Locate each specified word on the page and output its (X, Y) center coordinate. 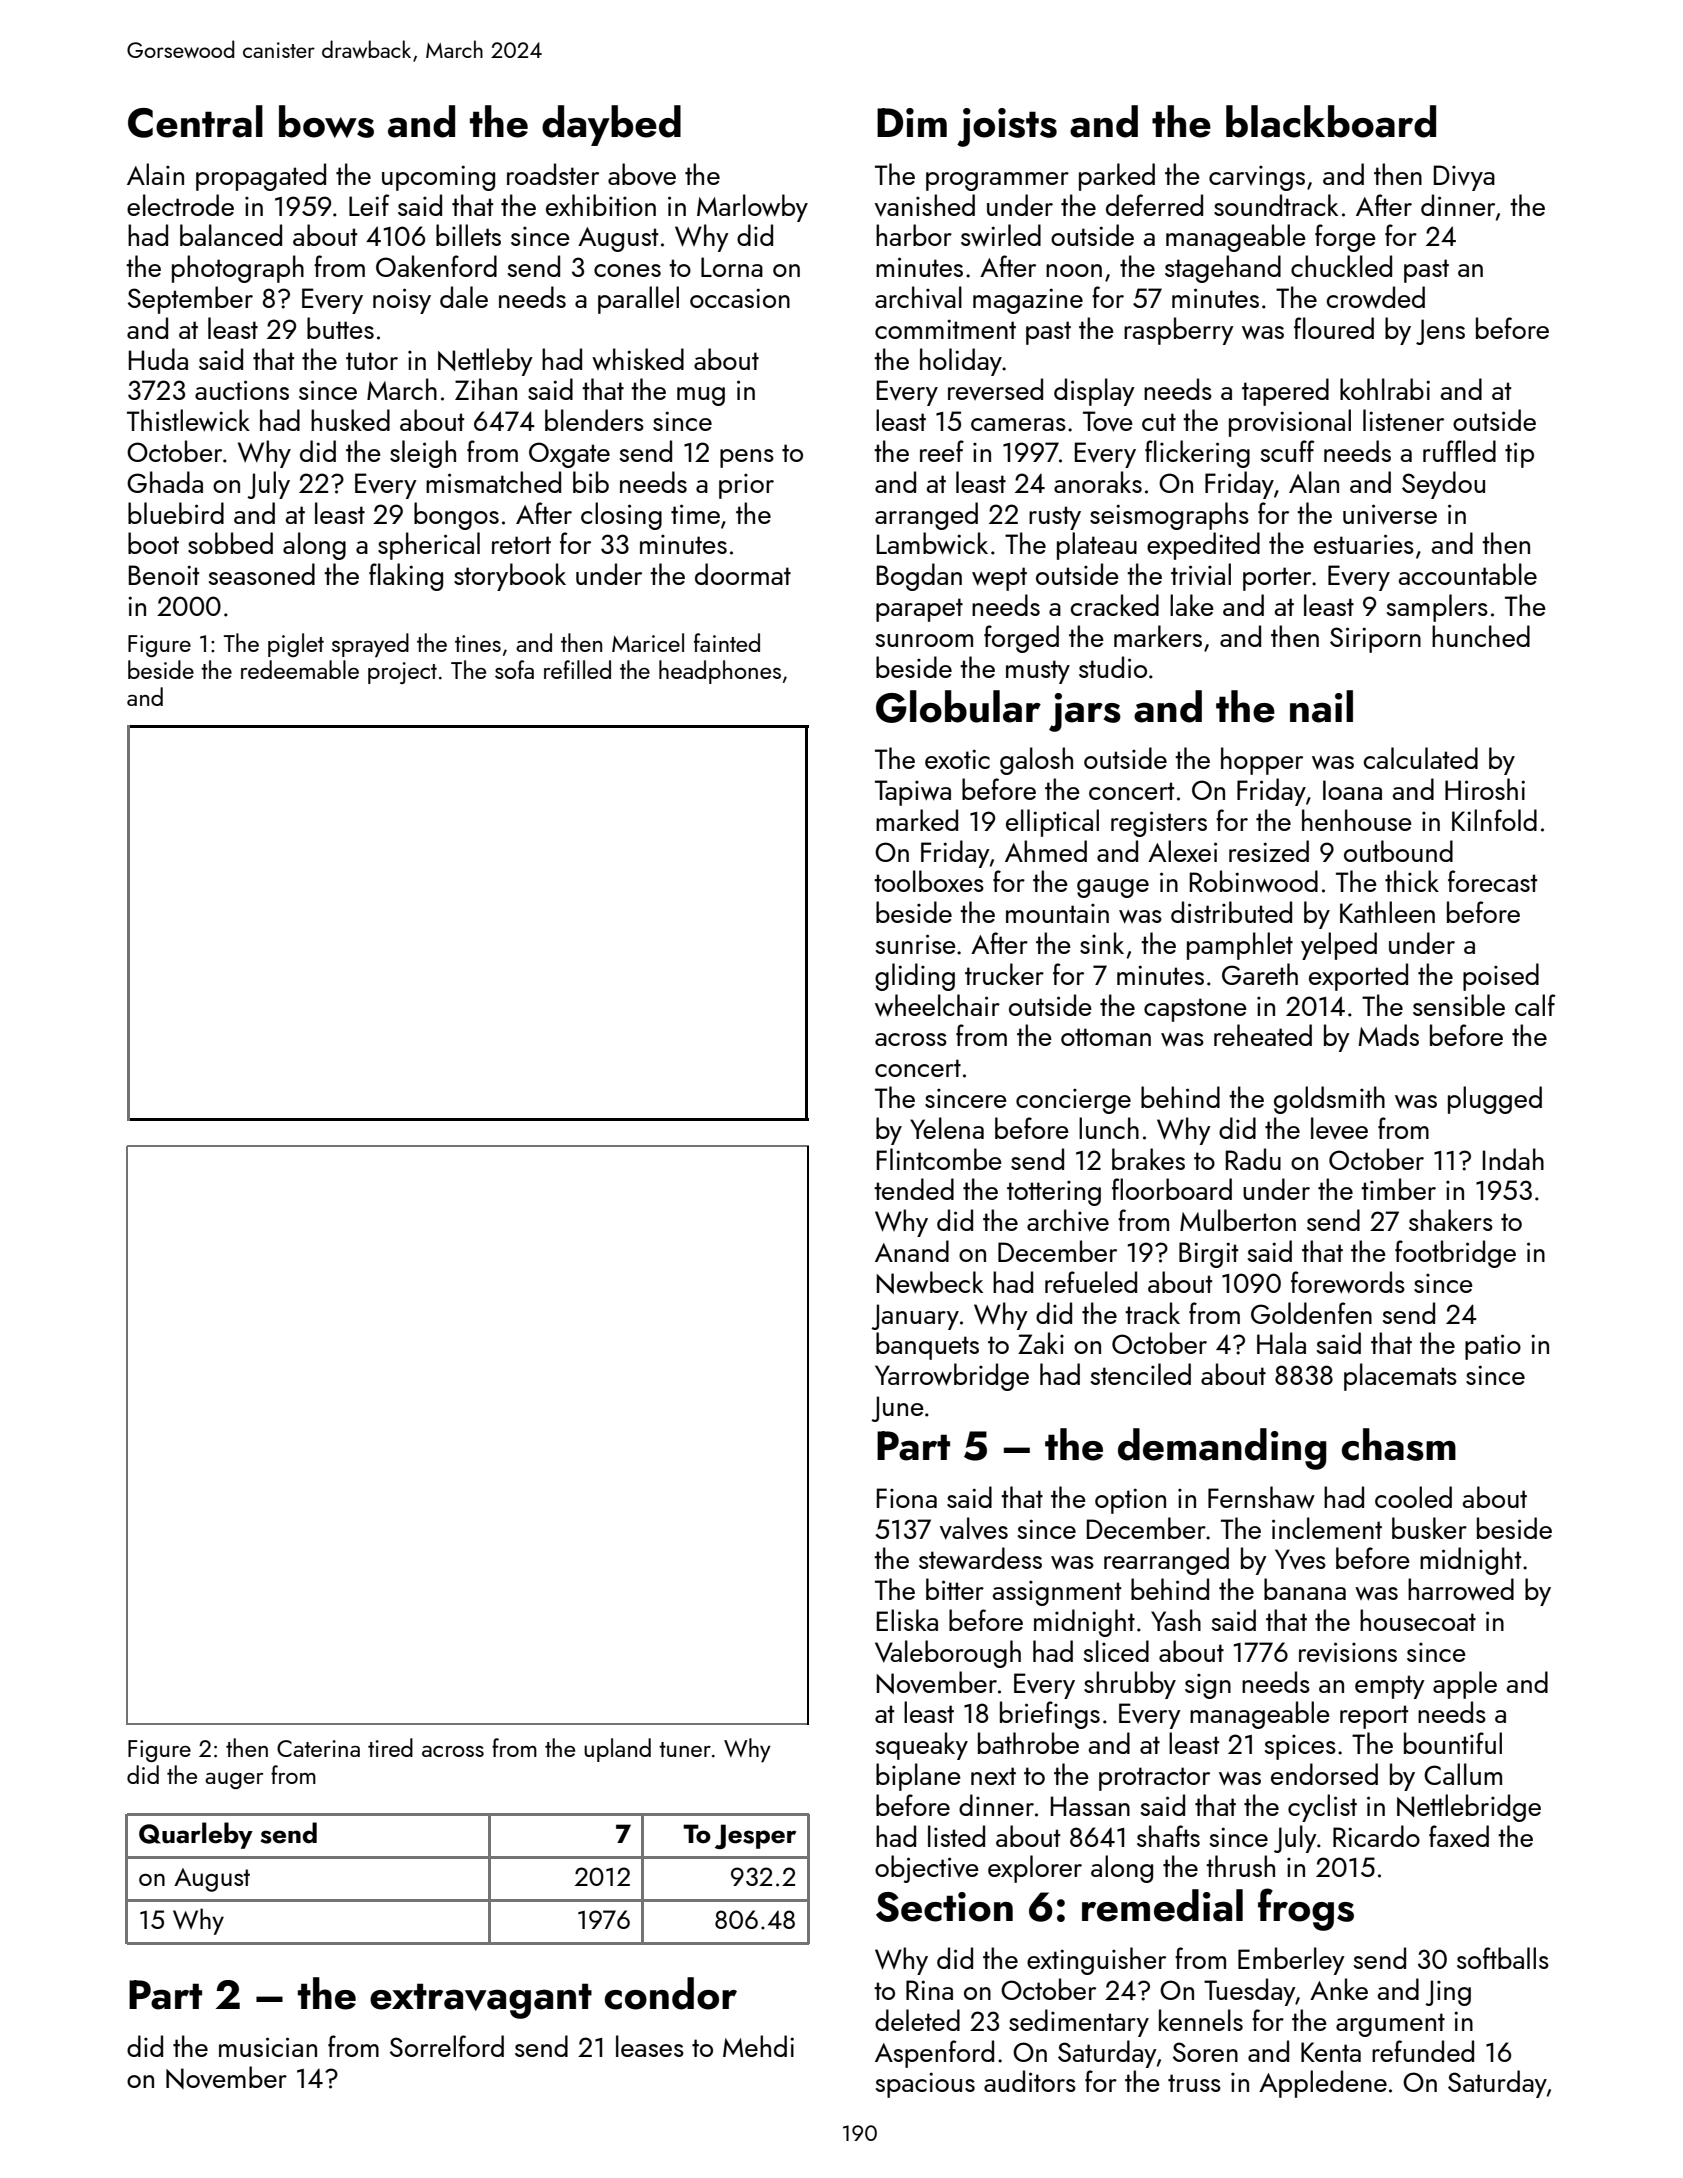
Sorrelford (447, 2046)
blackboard (1331, 121)
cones (627, 270)
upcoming (438, 178)
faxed (1459, 1836)
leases (650, 2046)
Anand (912, 1251)
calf (1535, 1005)
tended (914, 1189)
